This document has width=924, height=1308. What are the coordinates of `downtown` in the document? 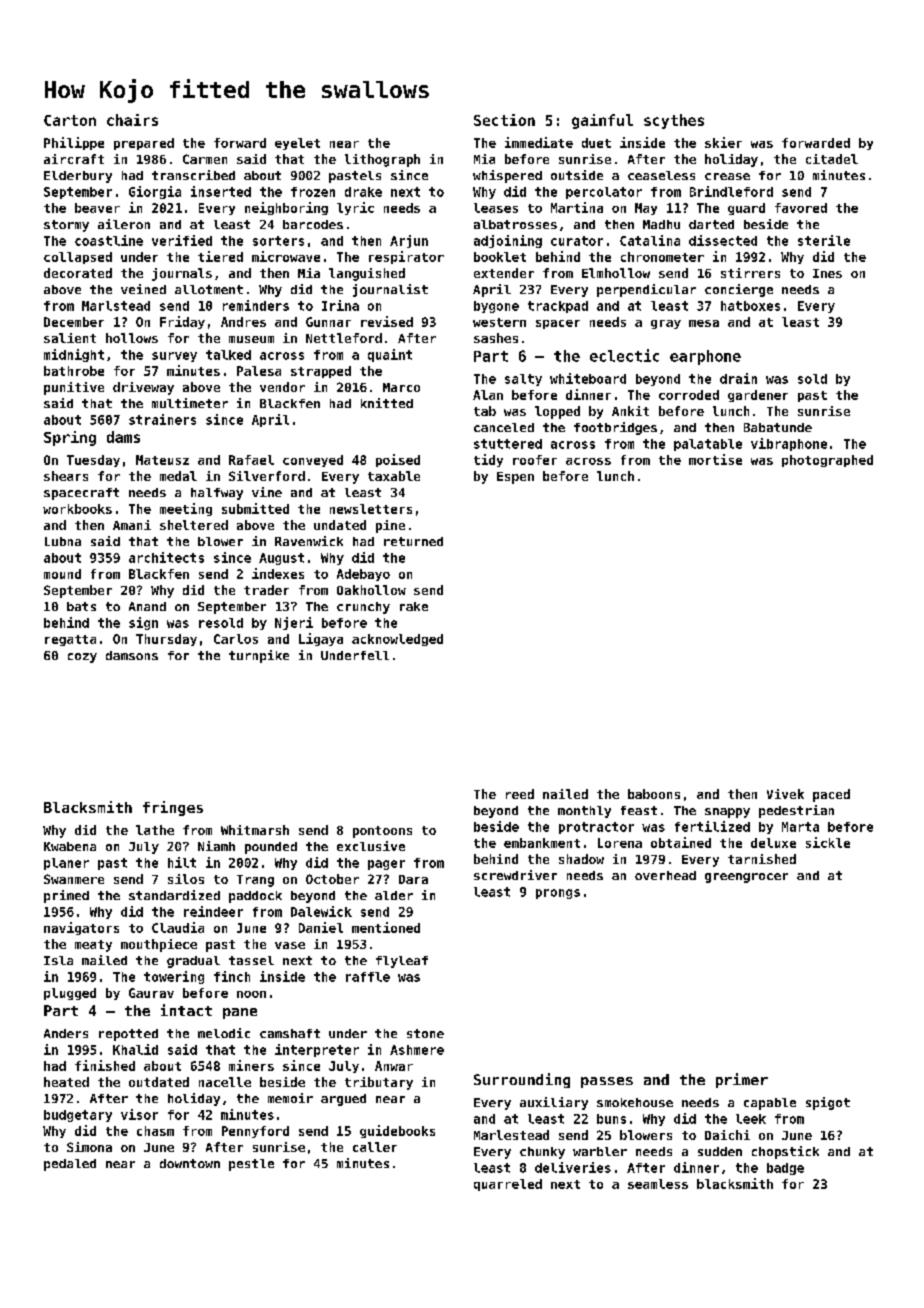 It's located at (190, 1163).
